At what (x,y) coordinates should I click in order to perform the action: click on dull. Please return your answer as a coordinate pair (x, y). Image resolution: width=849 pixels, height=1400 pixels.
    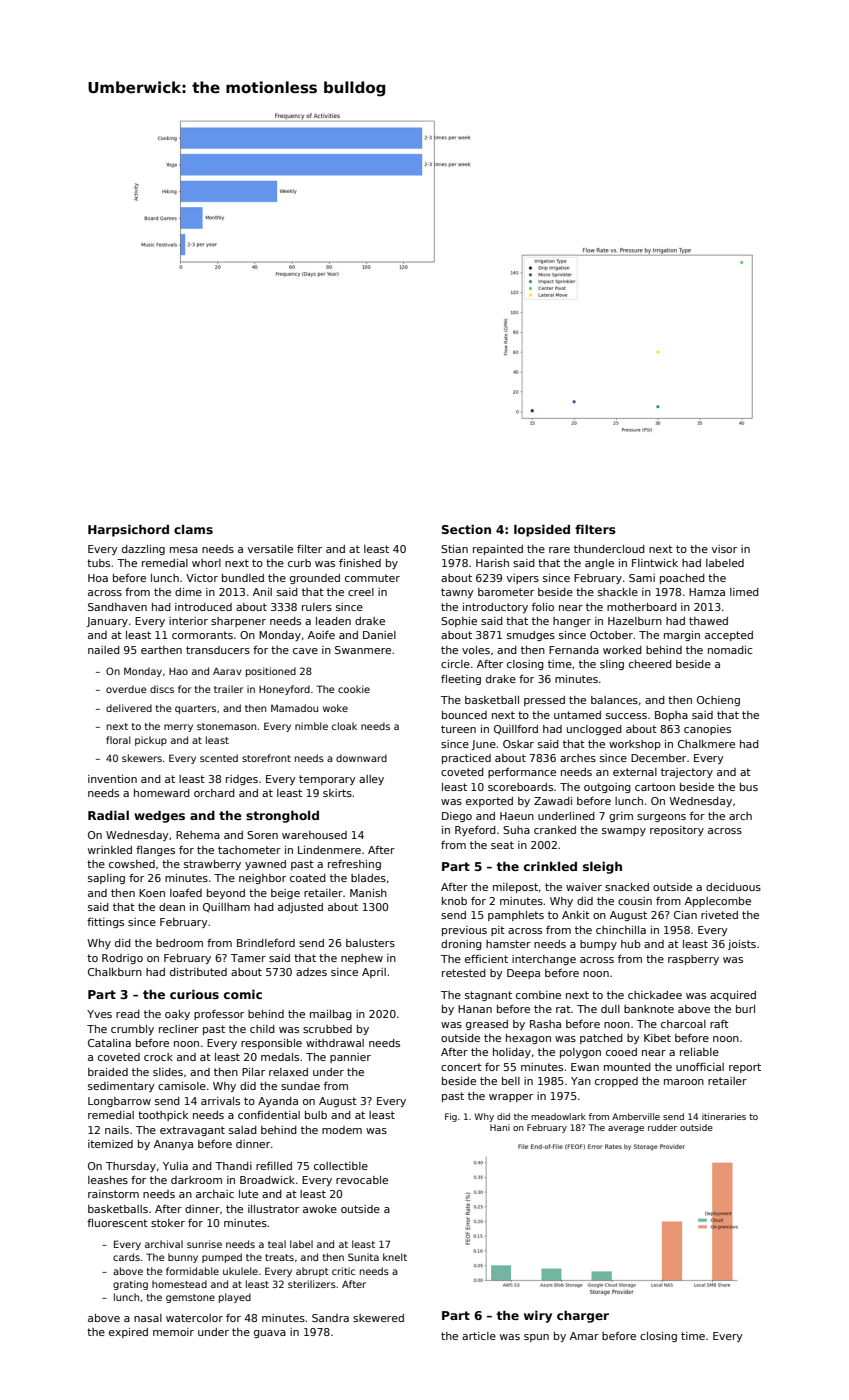
    Looking at the image, I should click on (610, 1009).
